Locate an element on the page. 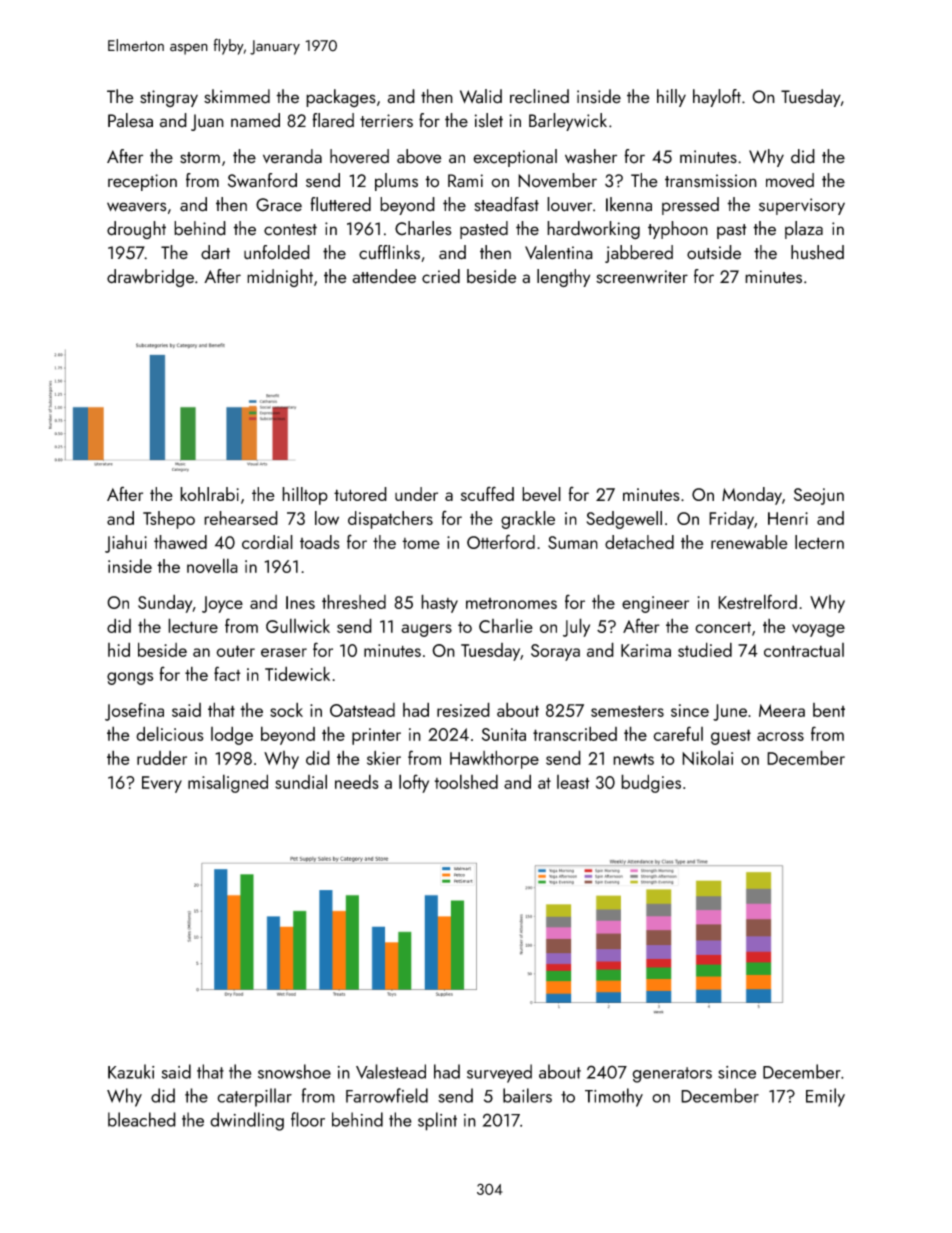 This document has height=1233, width=952. Seojun is located at coordinates (819, 496).
